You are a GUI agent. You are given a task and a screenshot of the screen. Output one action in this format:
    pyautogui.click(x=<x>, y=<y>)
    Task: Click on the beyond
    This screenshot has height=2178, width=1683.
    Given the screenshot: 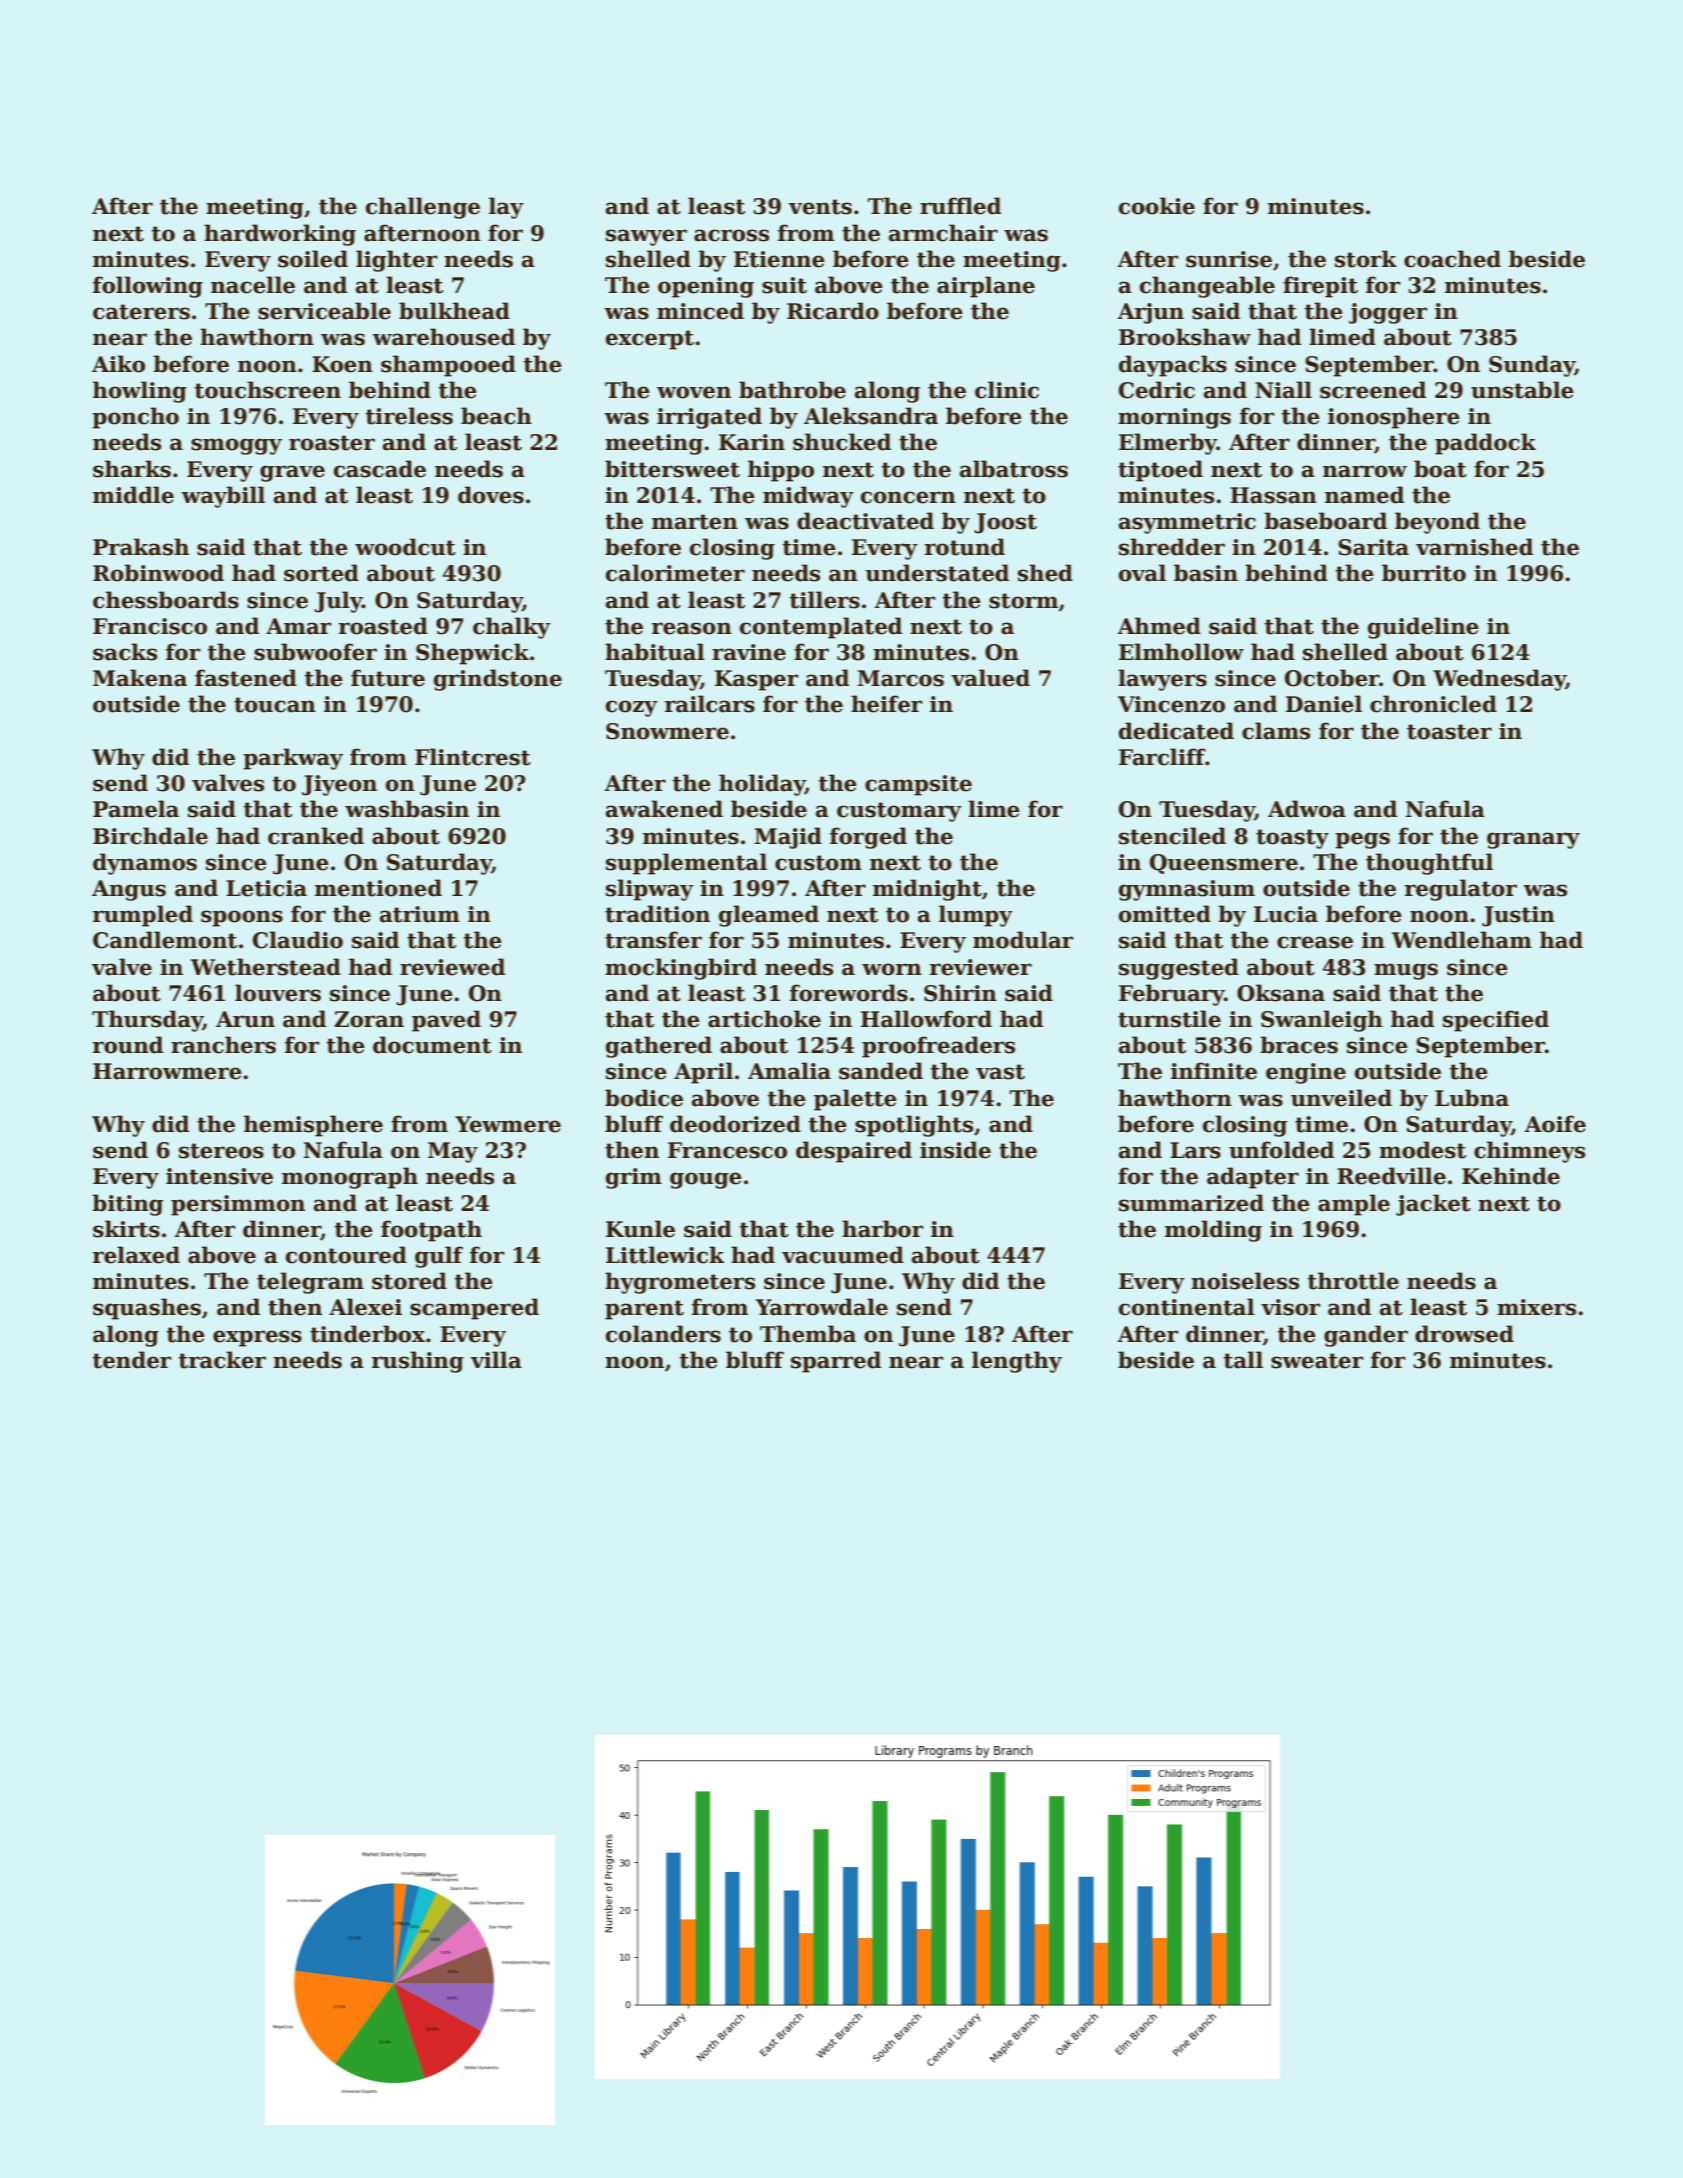 What is the action you would take?
    pyautogui.click(x=1437, y=523)
